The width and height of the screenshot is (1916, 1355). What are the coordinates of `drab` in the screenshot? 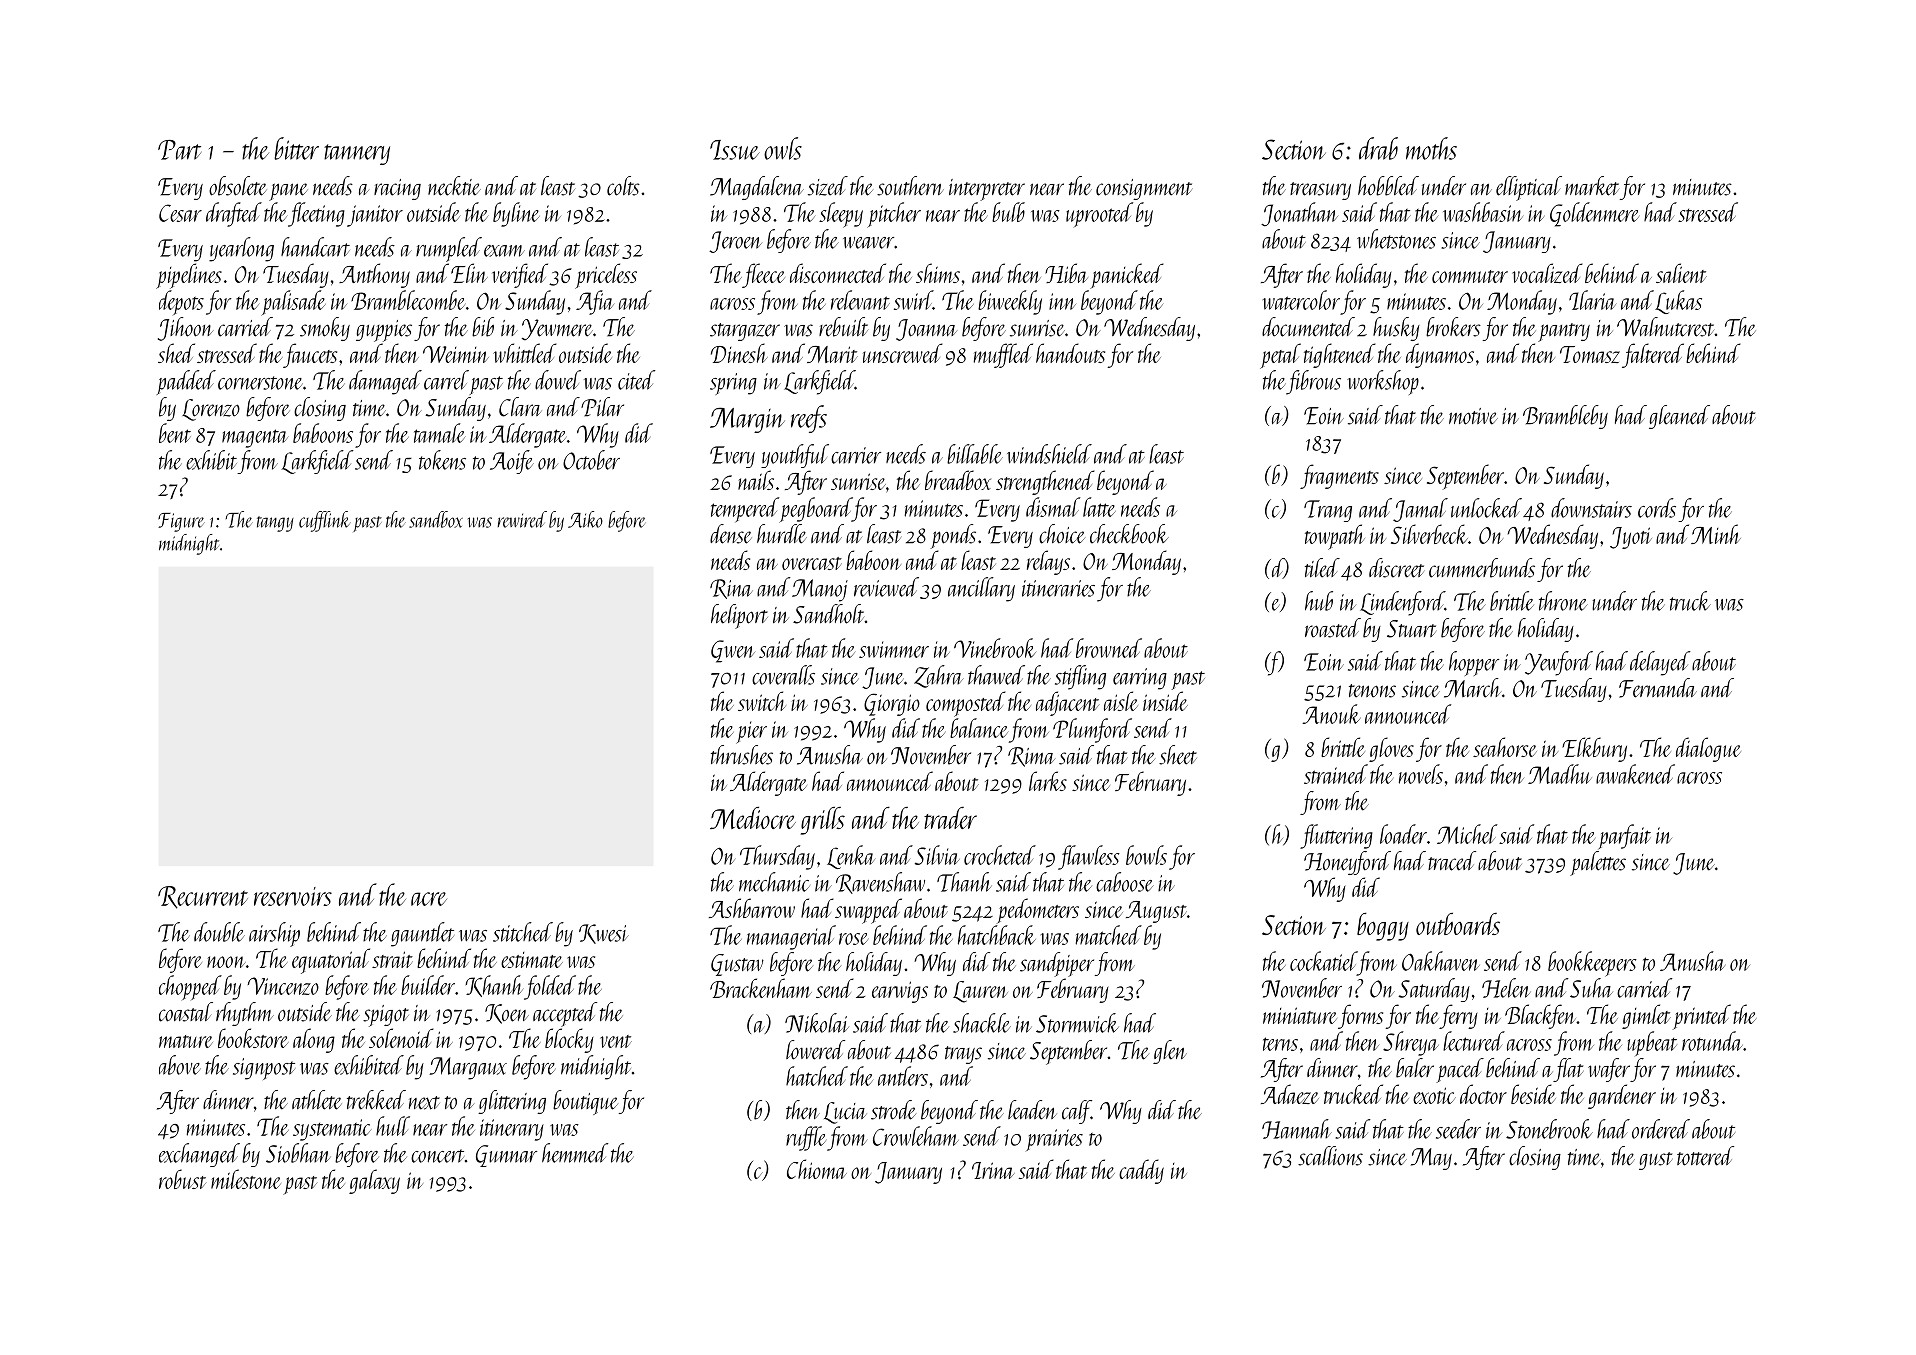 It's located at (1378, 148).
